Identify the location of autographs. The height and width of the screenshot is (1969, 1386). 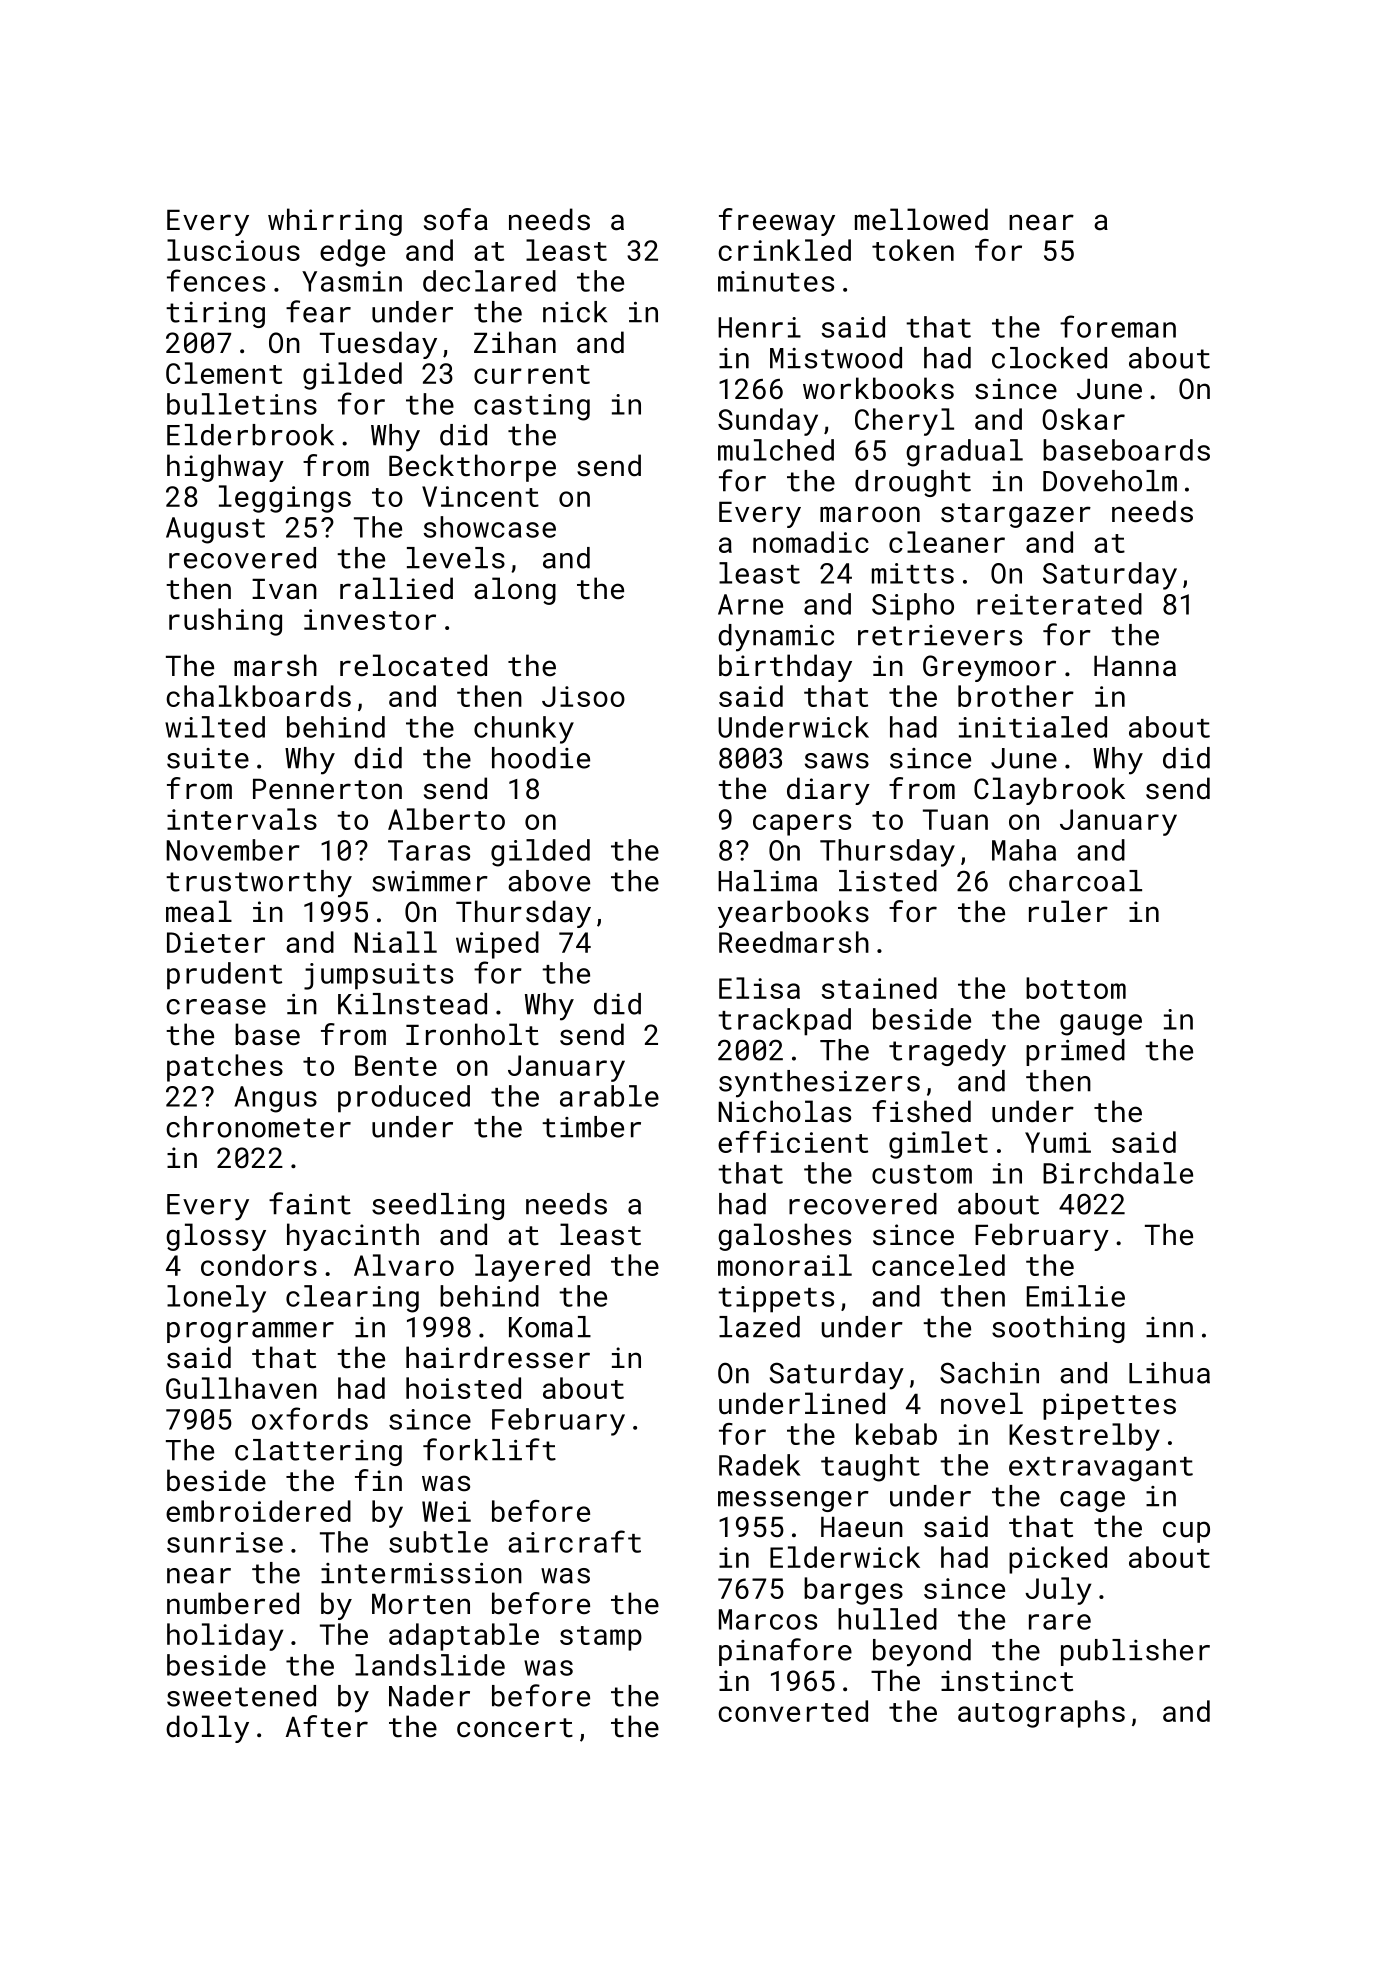
(1041, 1714).
